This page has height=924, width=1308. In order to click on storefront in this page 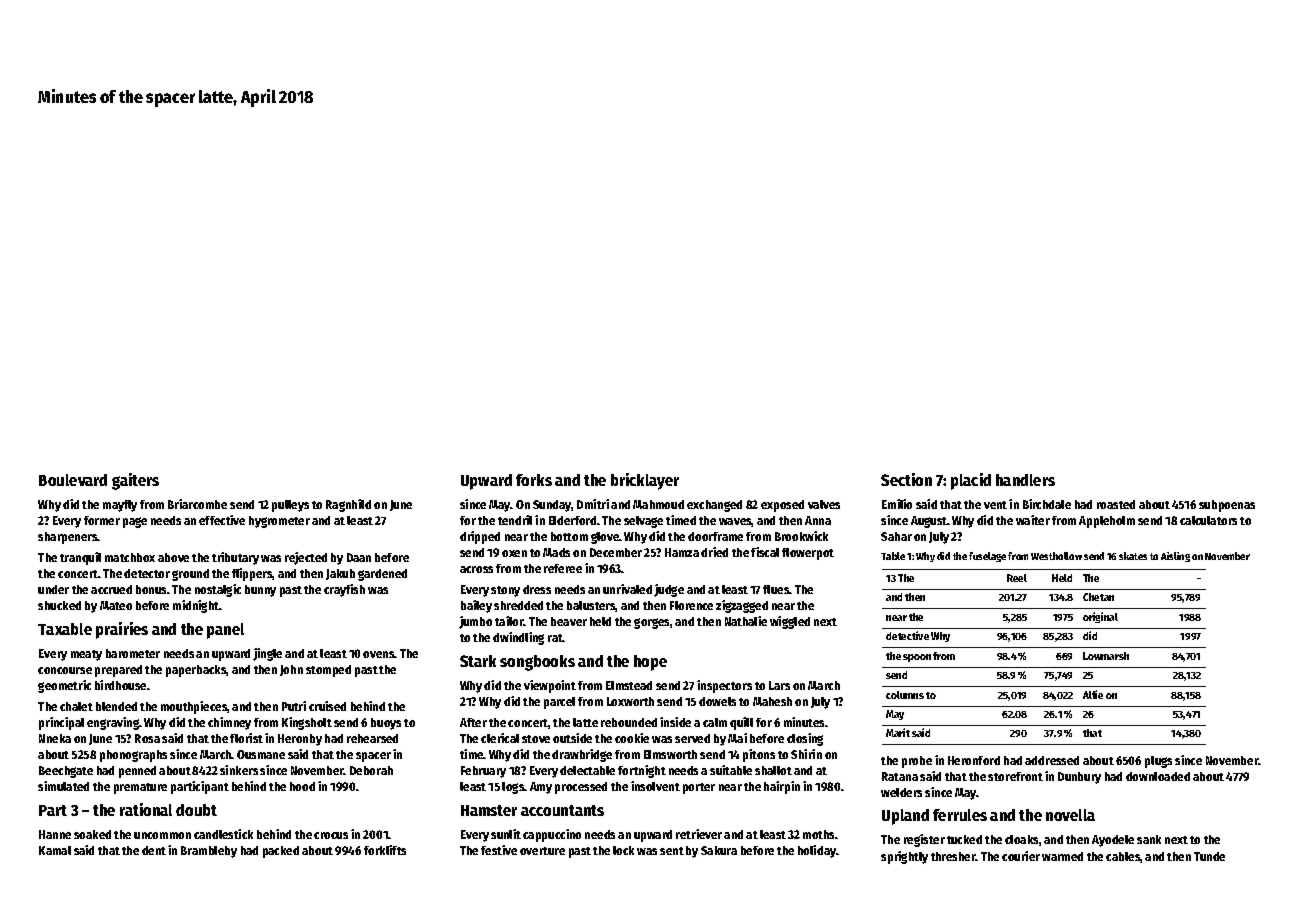, I will do `click(1015, 776)`.
